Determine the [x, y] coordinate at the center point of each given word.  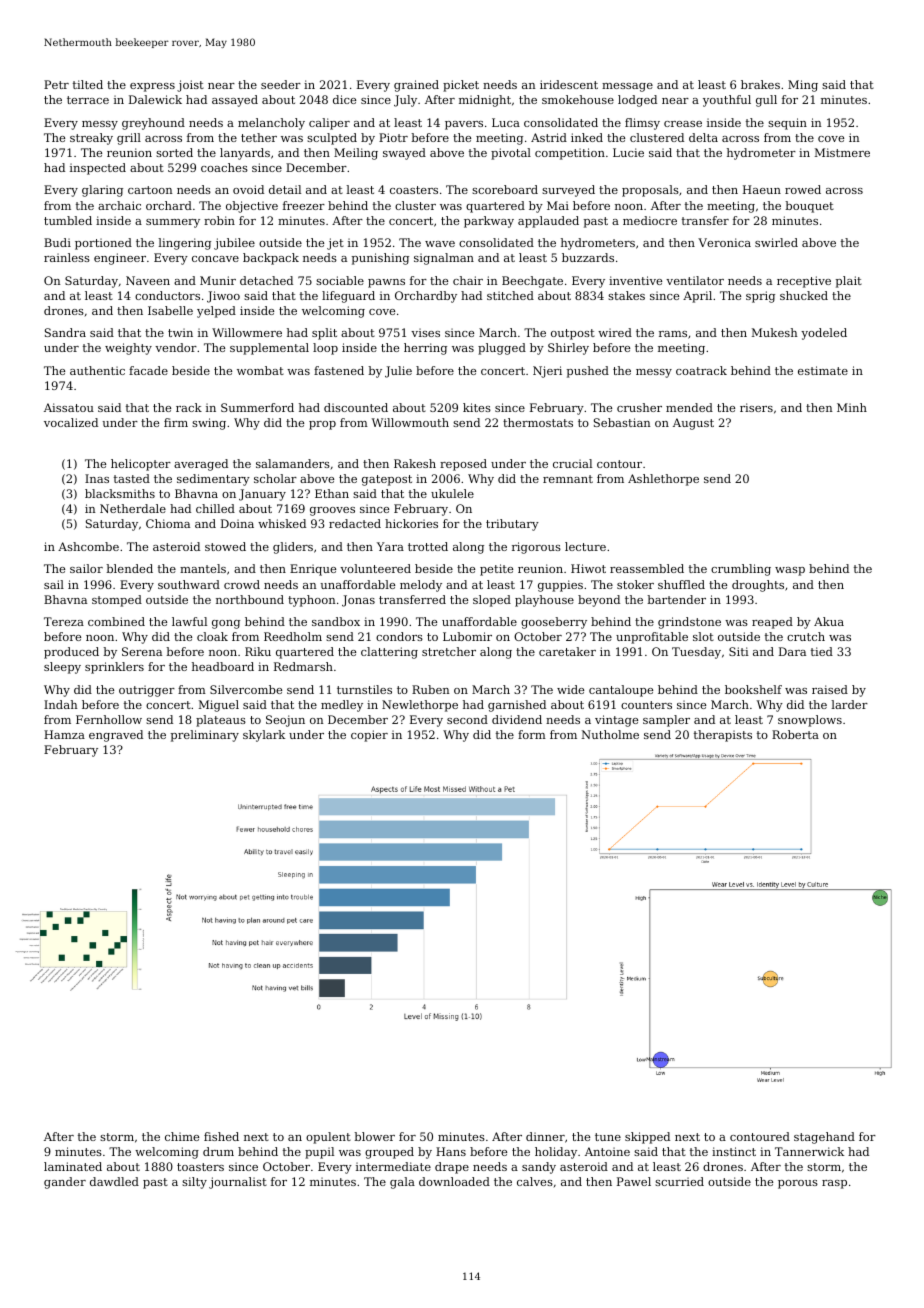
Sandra [65, 332]
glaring [102, 191]
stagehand [824, 1138]
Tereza [64, 621]
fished [221, 1136]
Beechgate [532, 282]
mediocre [650, 220]
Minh [852, 407]
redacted [355, 523]
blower [374, 1136]
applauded [548, 222]
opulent [328, 1138]
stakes [626, 295]
